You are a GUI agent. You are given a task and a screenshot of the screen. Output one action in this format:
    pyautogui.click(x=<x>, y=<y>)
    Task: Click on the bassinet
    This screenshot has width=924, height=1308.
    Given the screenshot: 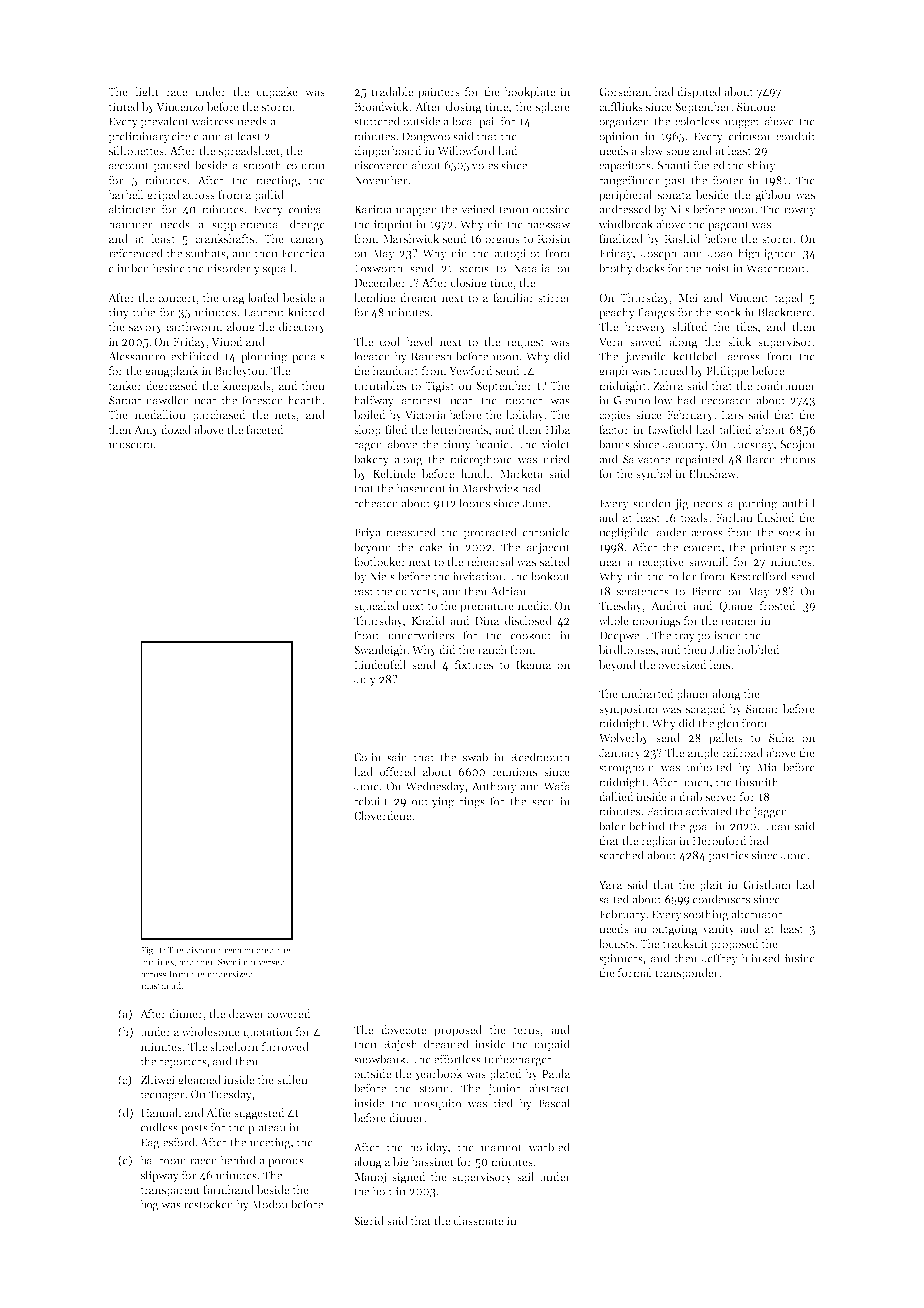 What is the action you would take?
    pyautogui.click(x=432, y=1161)
